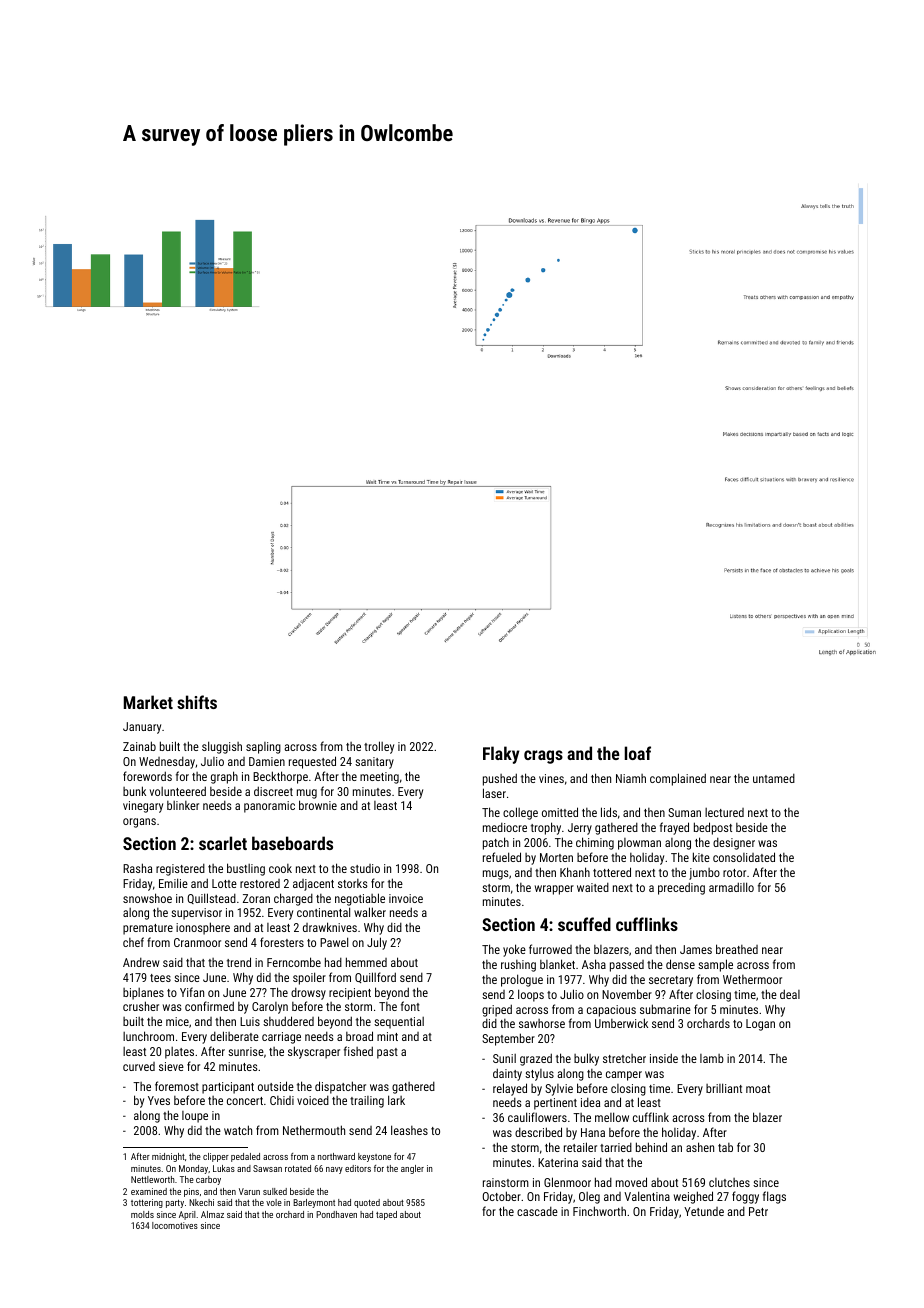 The height and width of the page is (1308, 924). Describe the element at coordinates (147, 776) in the page. I see `forewords` at that location.
